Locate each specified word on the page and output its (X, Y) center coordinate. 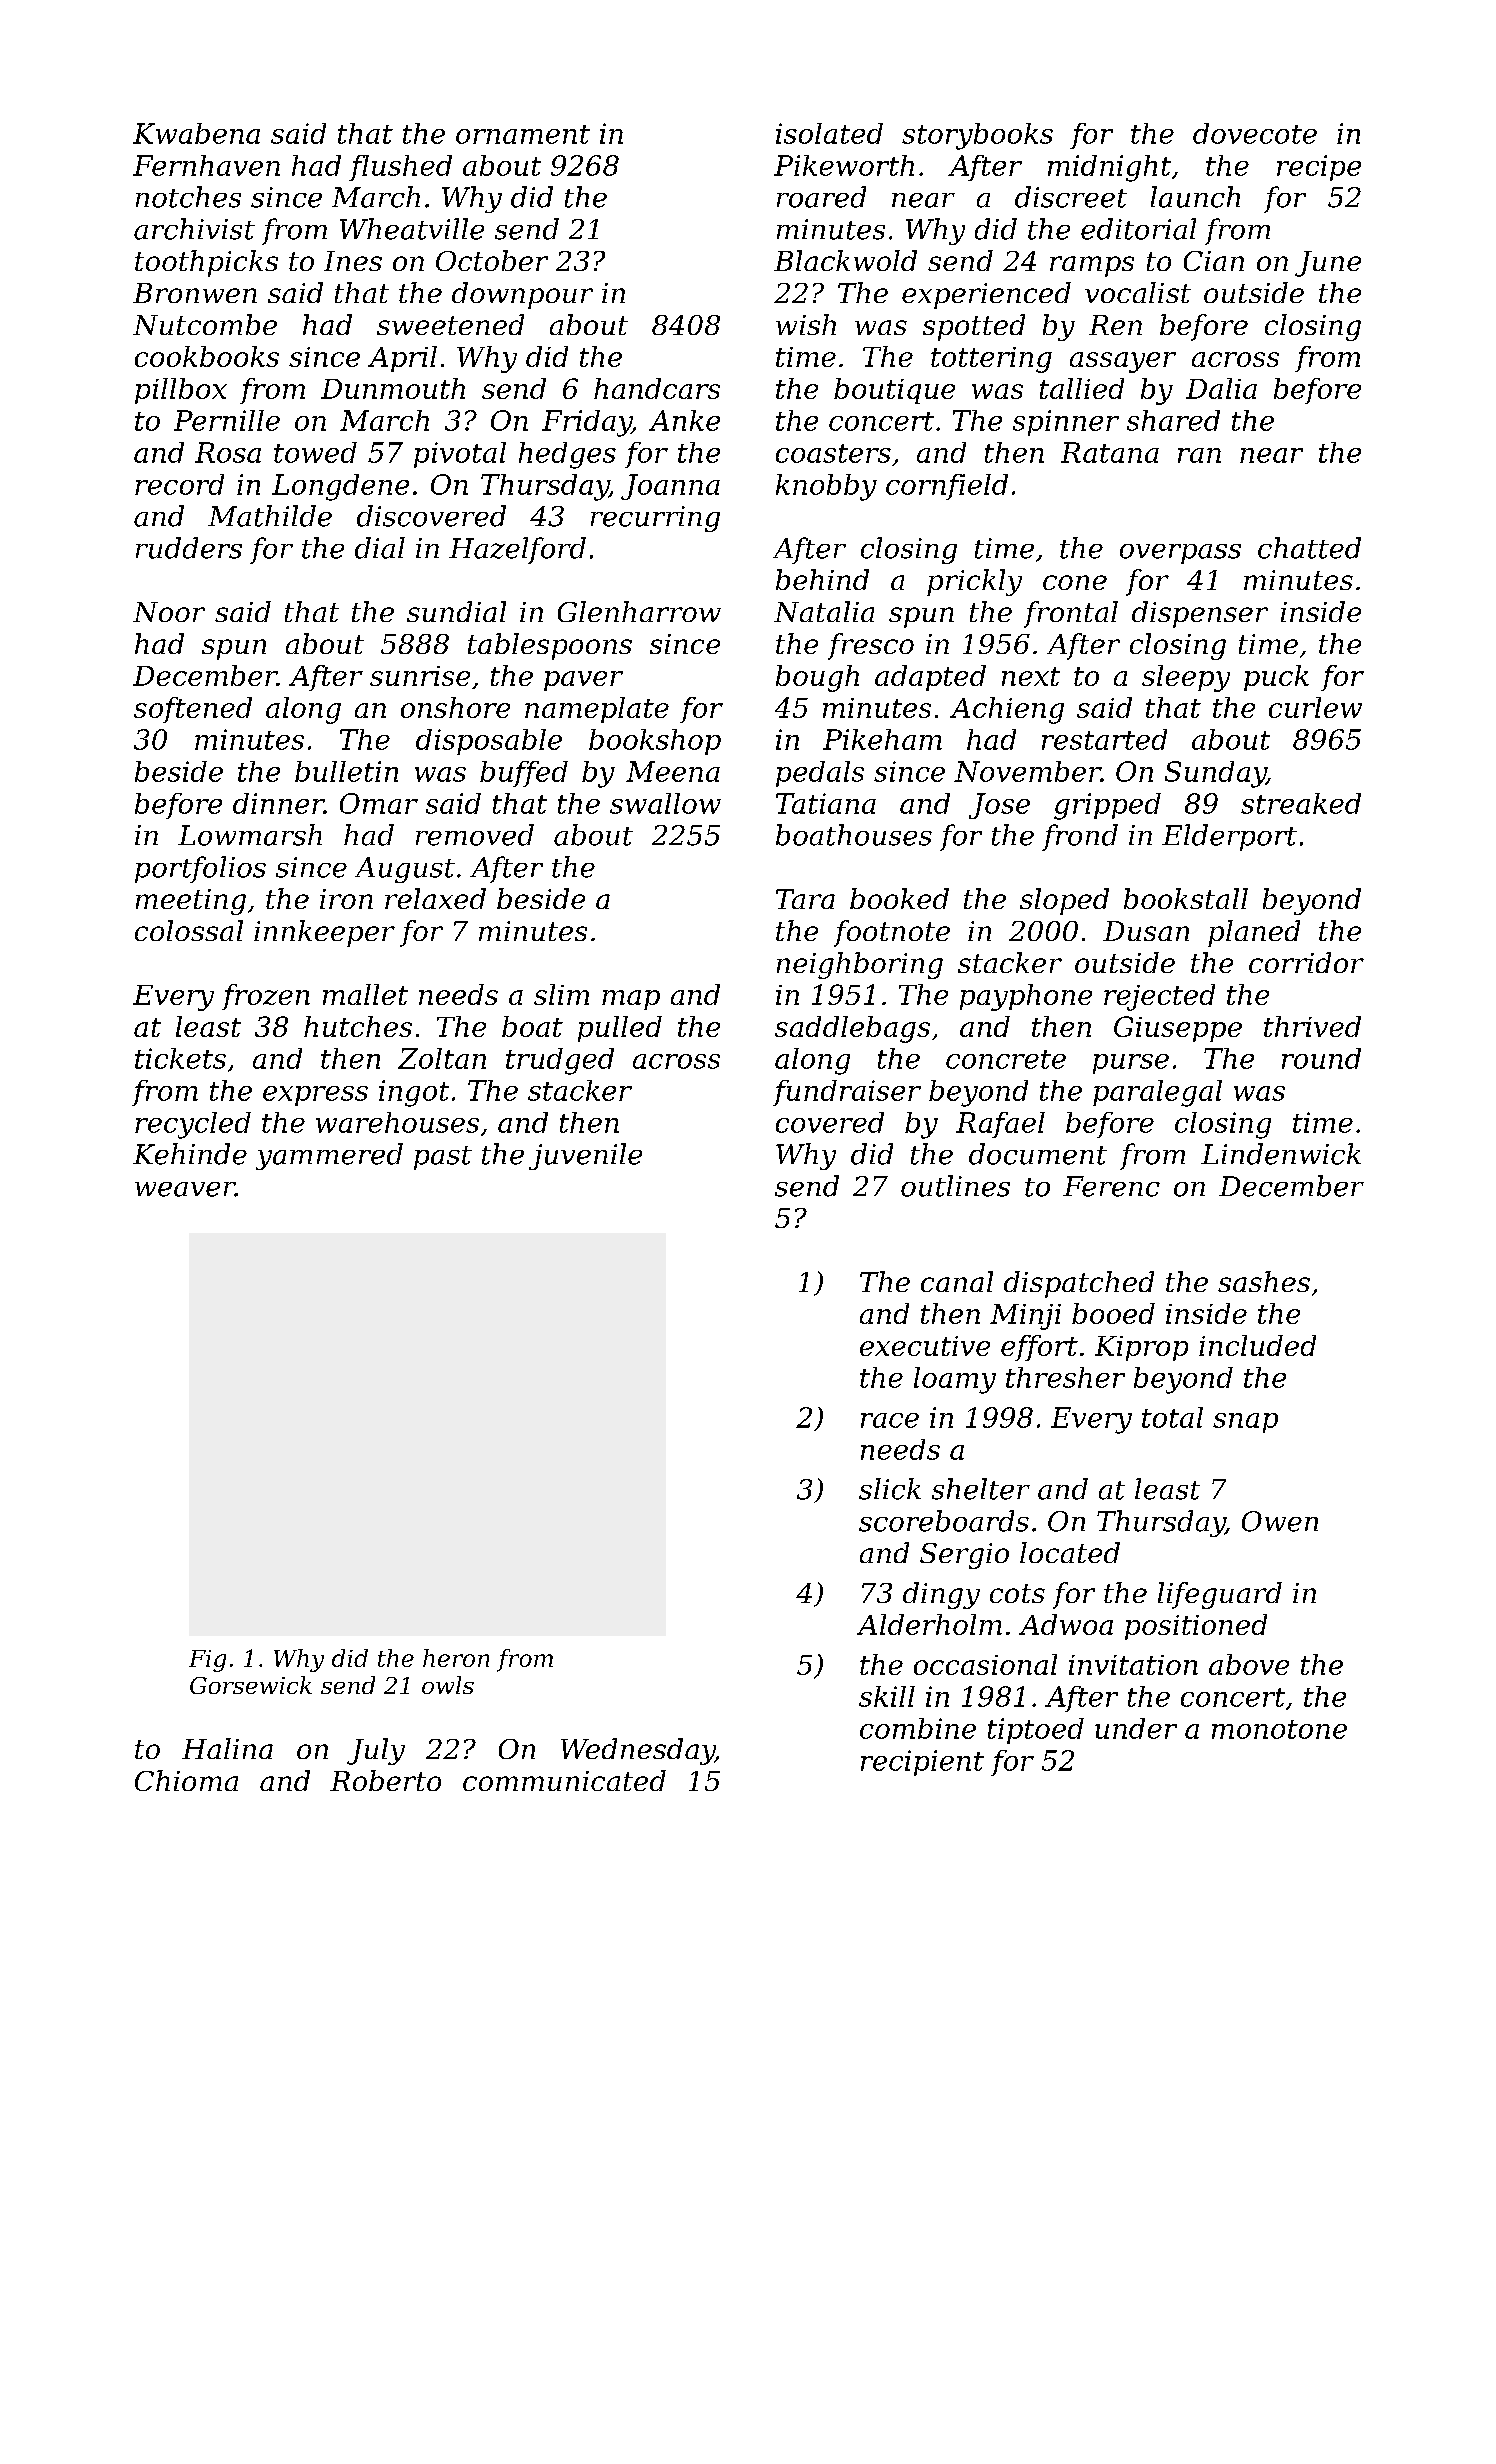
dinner (278, 803)
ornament (523, 134)
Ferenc (1111, 1186)
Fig (207, 1661)
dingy (941, 1595)
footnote (892, 933)
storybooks (977, 136)
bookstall (1186, 898)
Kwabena (196, 133)
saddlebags (852, 1029)
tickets (180, 1058)
